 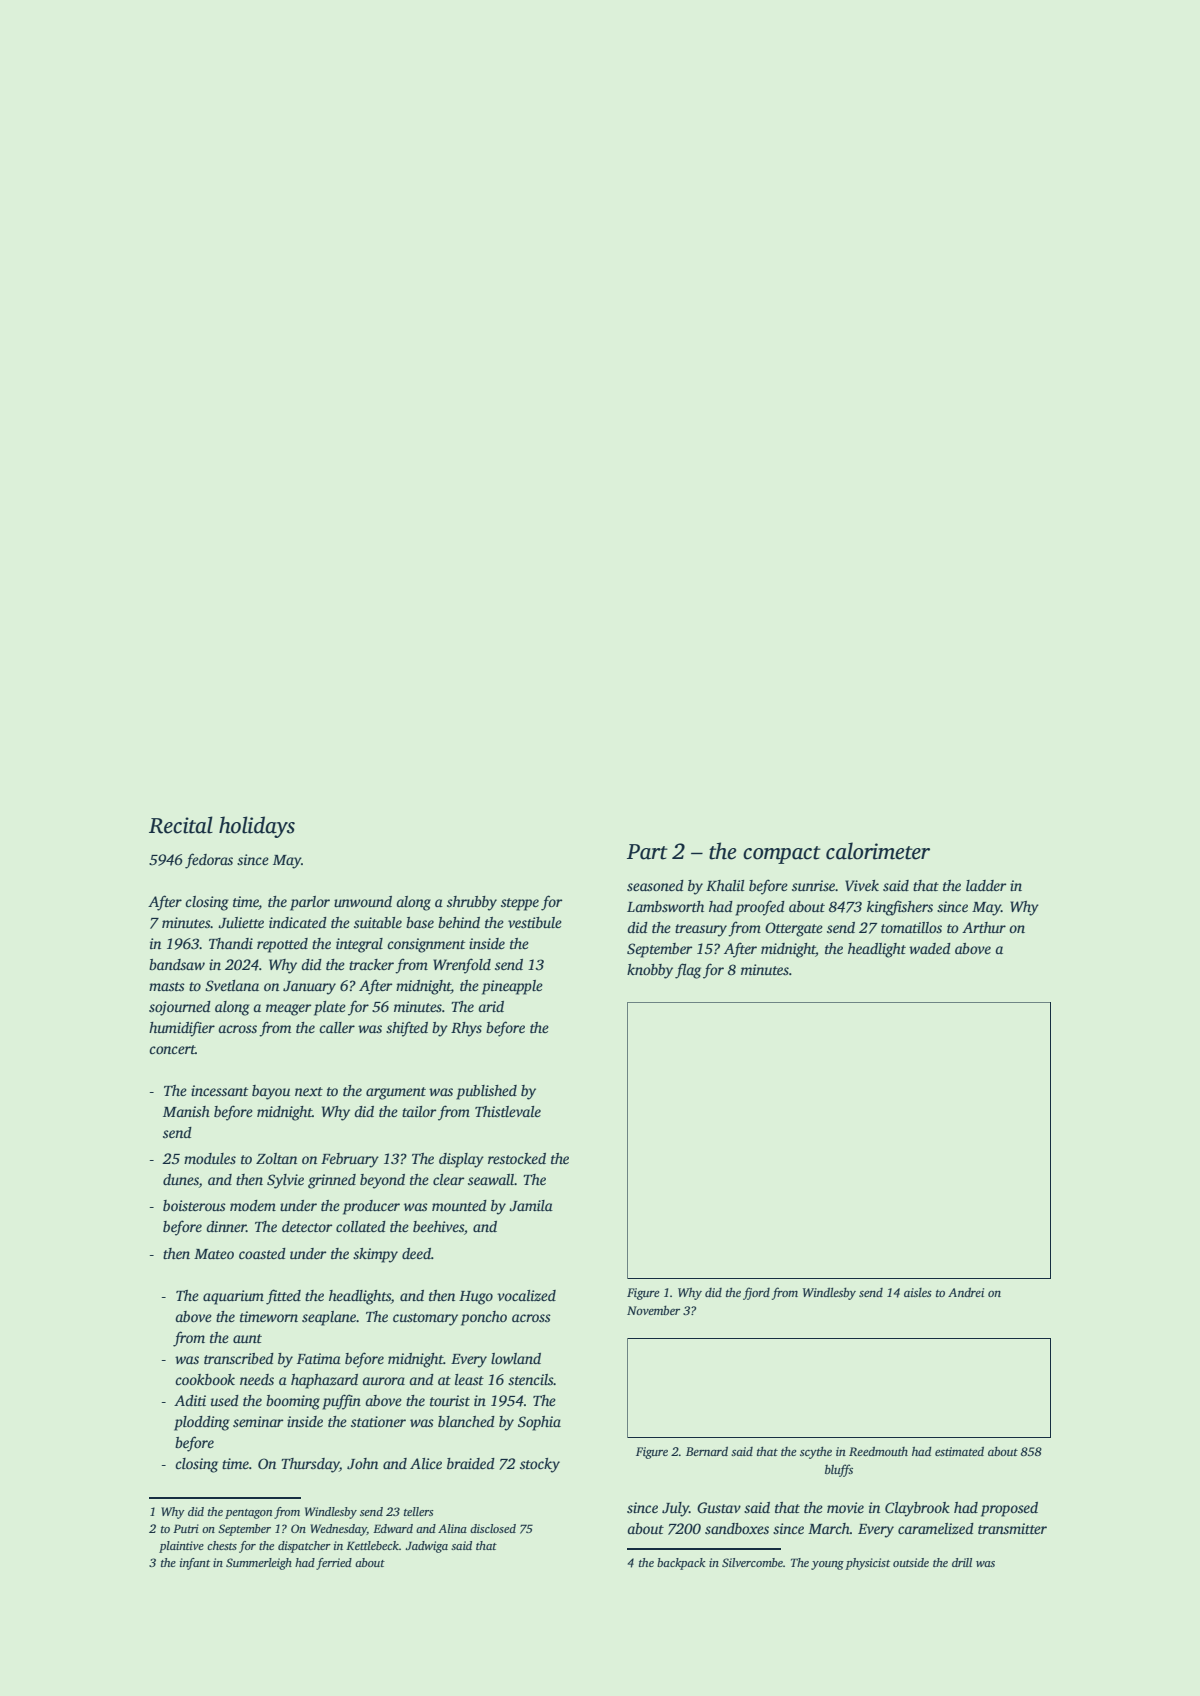 What do you see at coordinates (814, 885) in the document?
I see `sunrise` at bounding box center [814, 885].
